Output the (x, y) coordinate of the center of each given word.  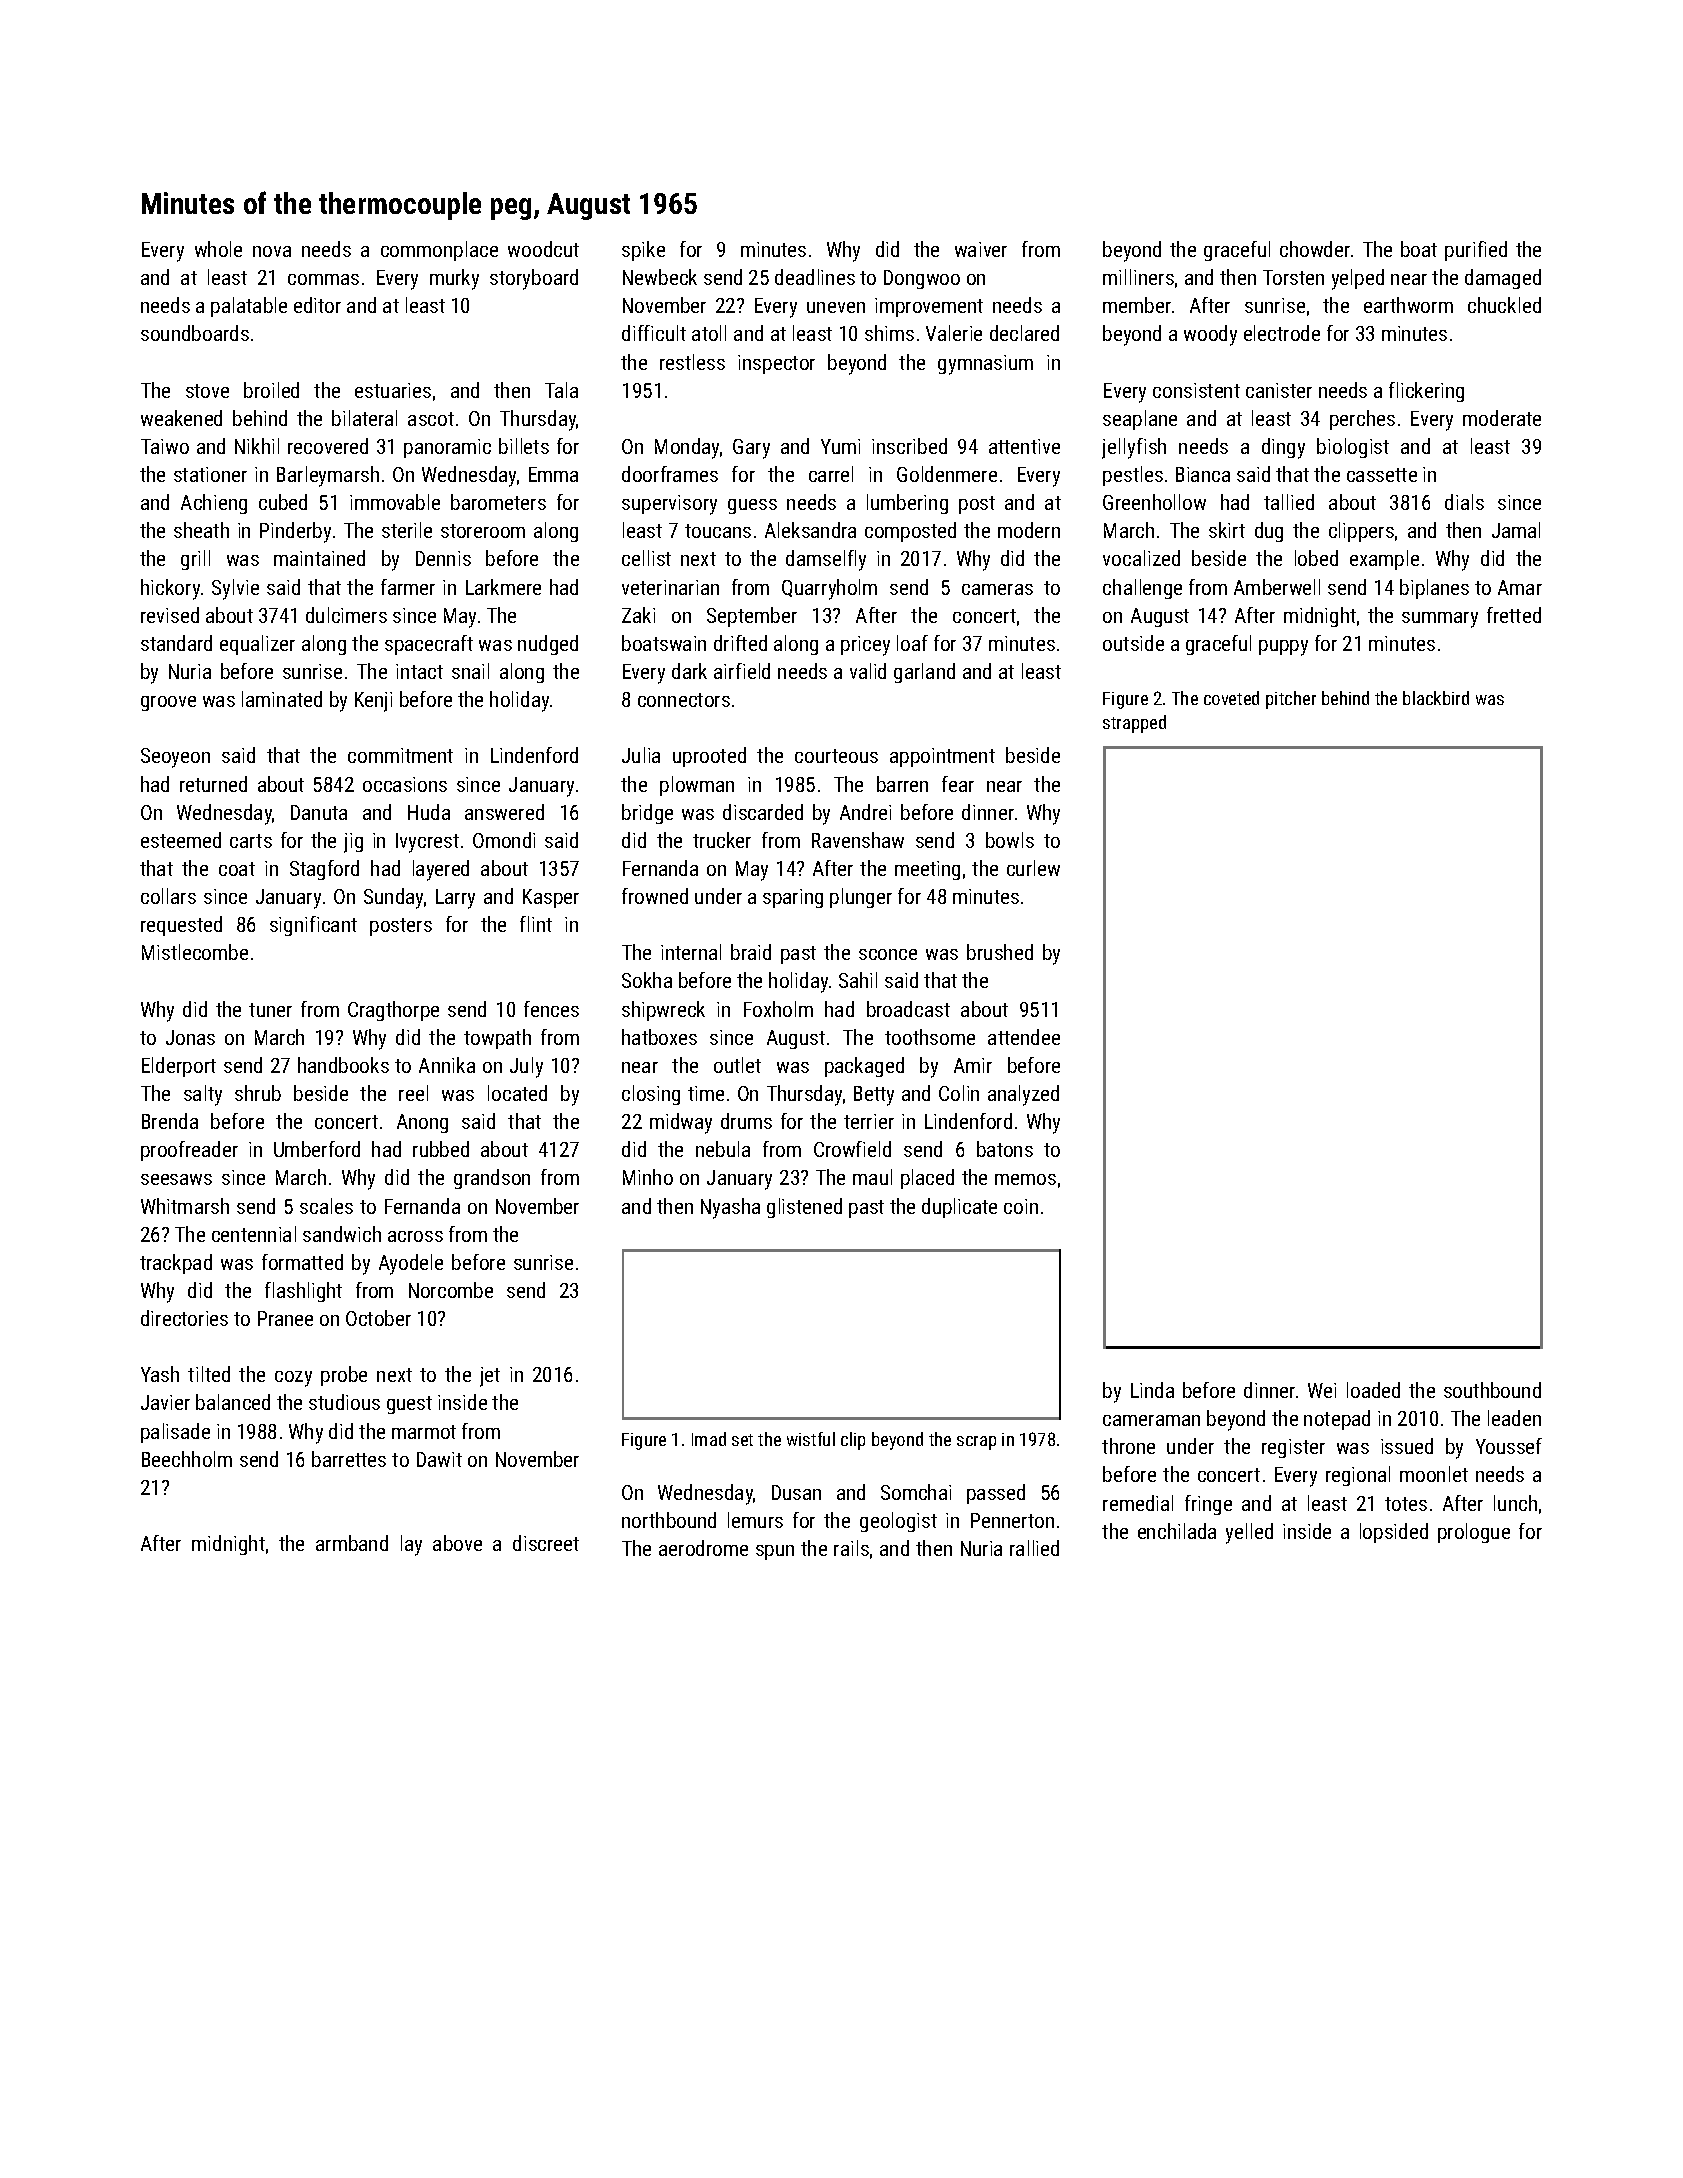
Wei (1322, 1390)
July (526, 1067)
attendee (1024, 1037)
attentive (1024, 446)
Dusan (796, 1492)
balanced (233, 1402)
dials (1464, 502)
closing (651, 1095)
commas (323, 279)
